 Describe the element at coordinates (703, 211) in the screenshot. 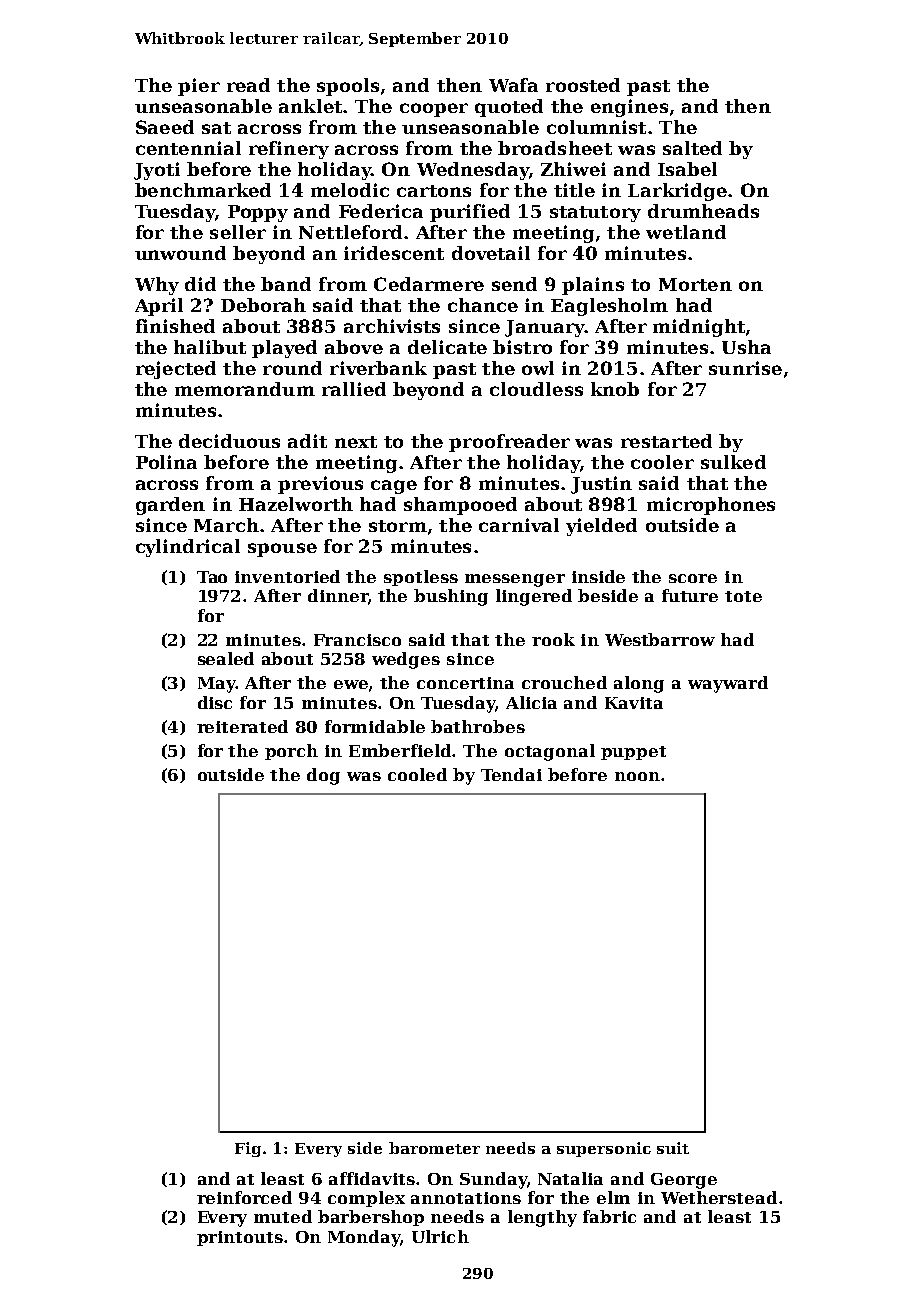

I see `drumheads` at that location.
